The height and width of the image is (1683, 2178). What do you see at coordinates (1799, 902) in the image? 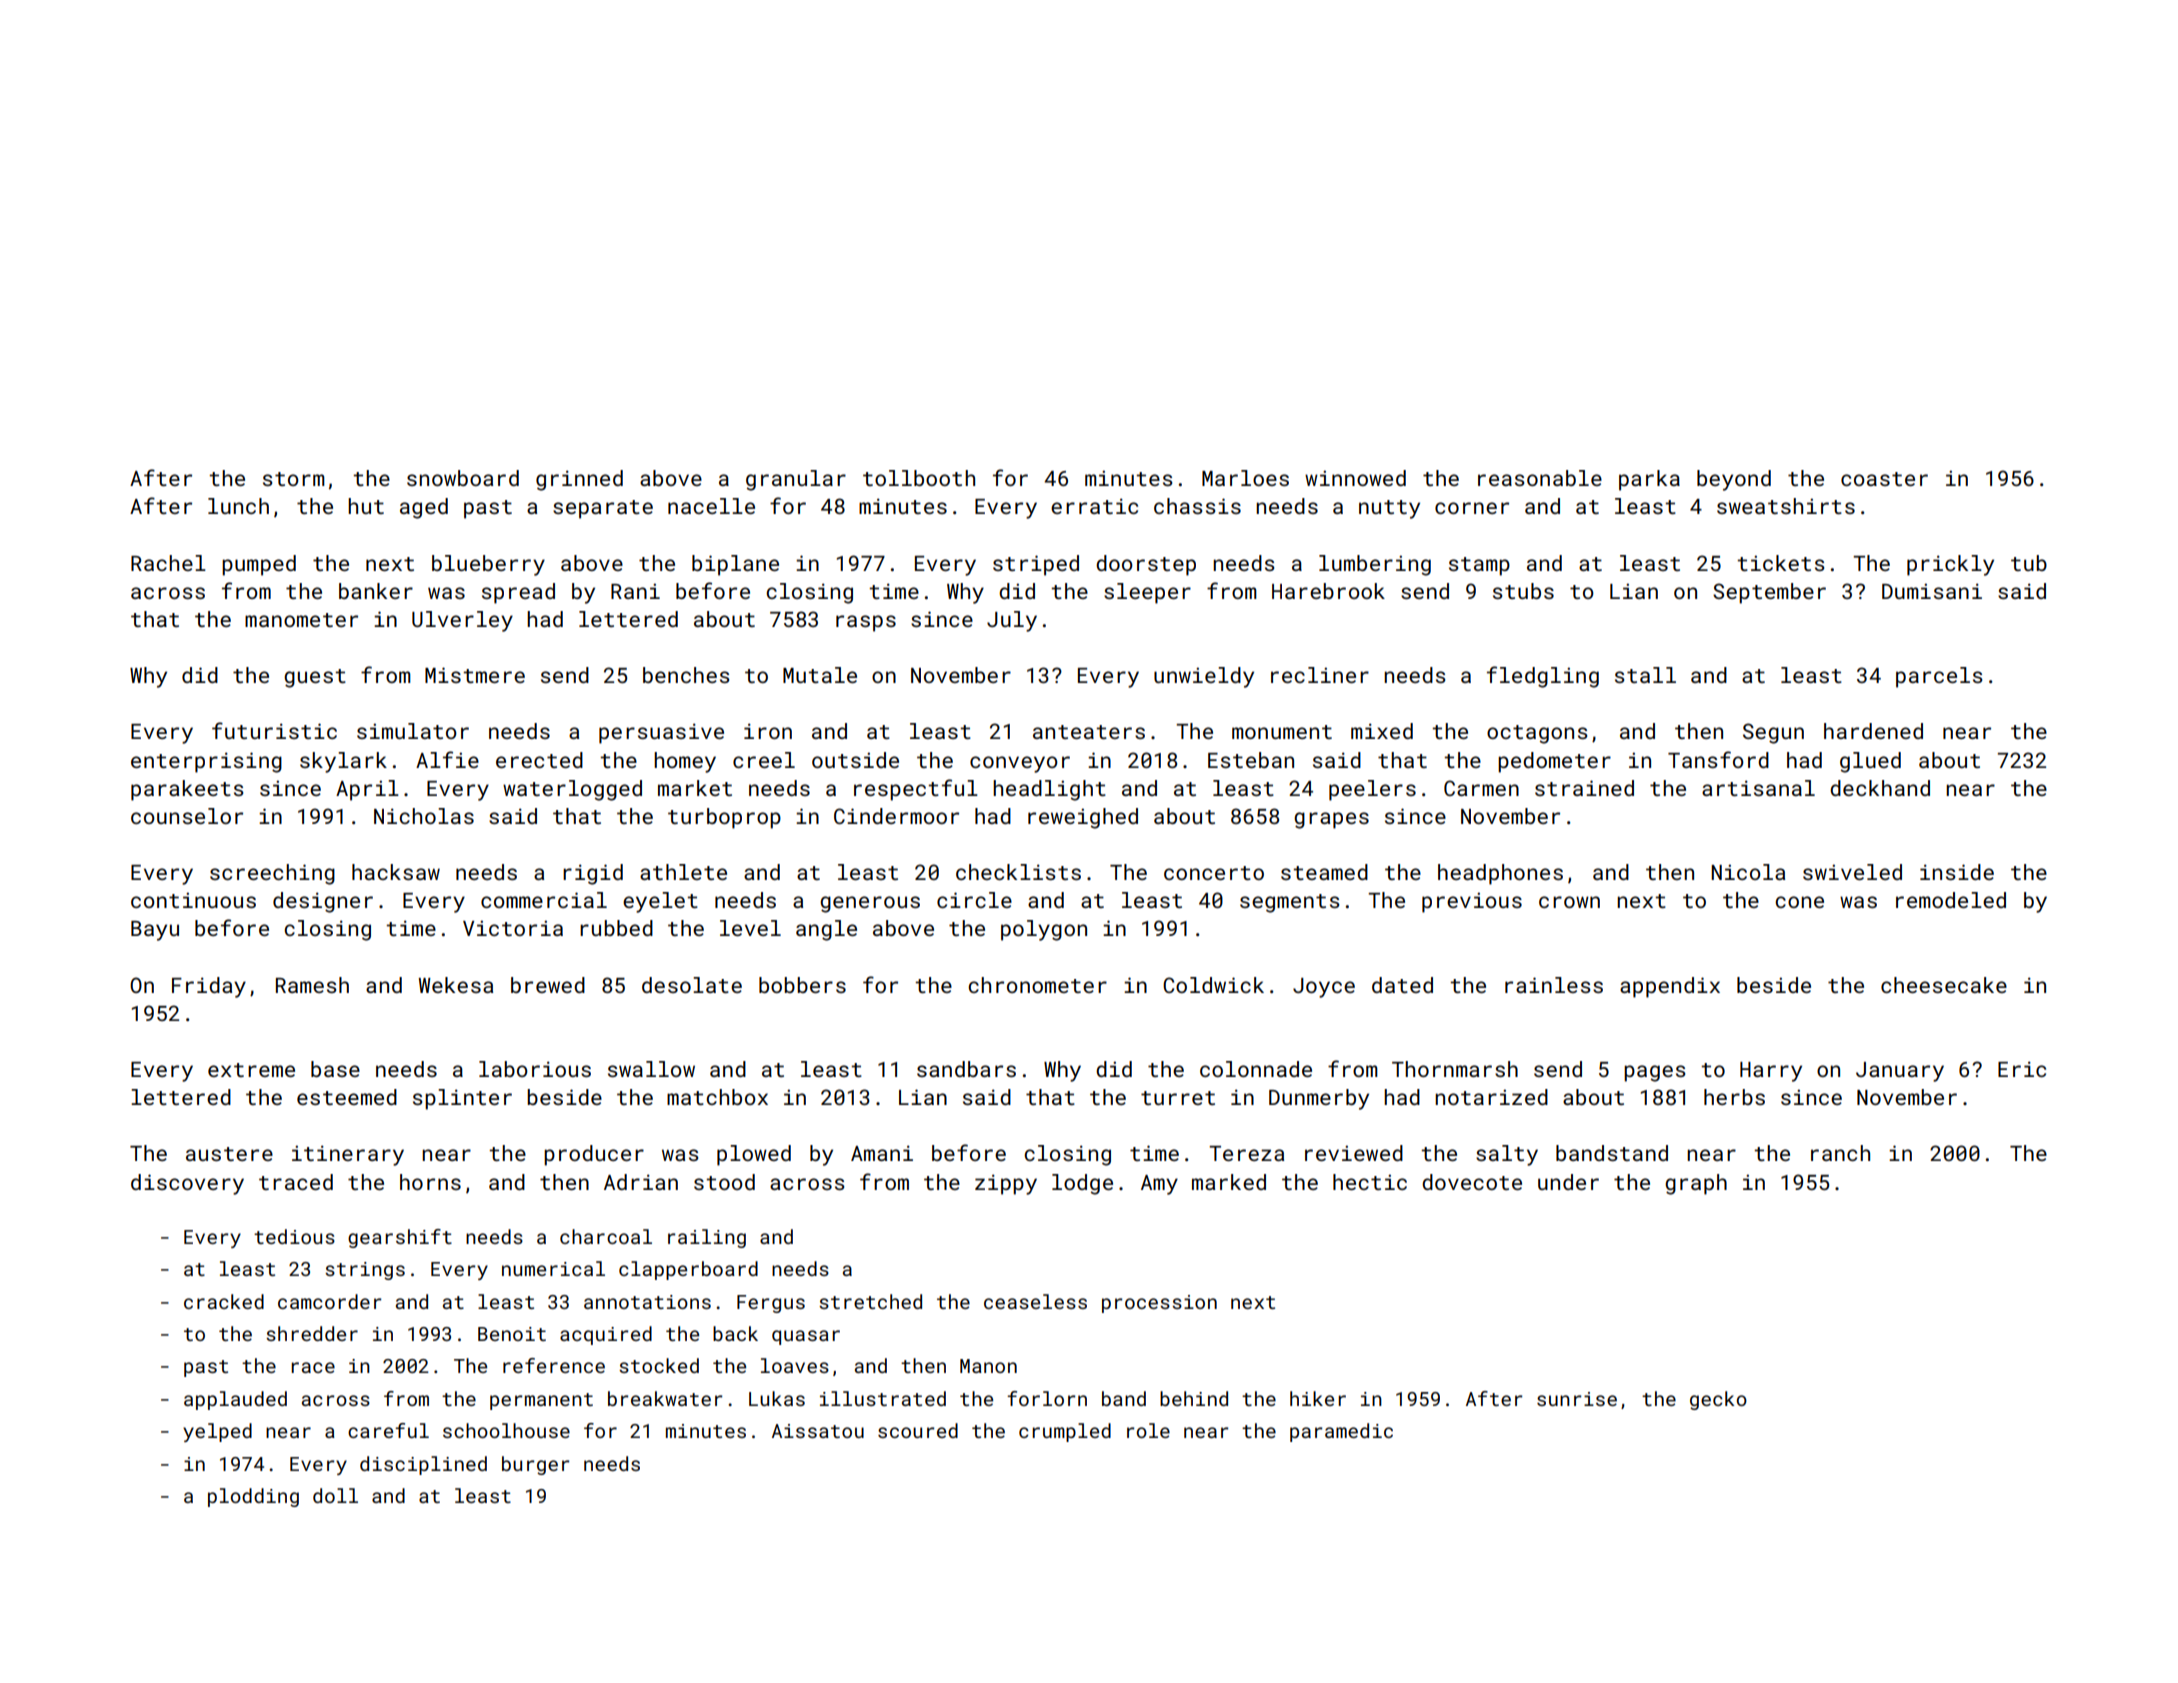
I see `cone` at bounding box center [1799, 902].
